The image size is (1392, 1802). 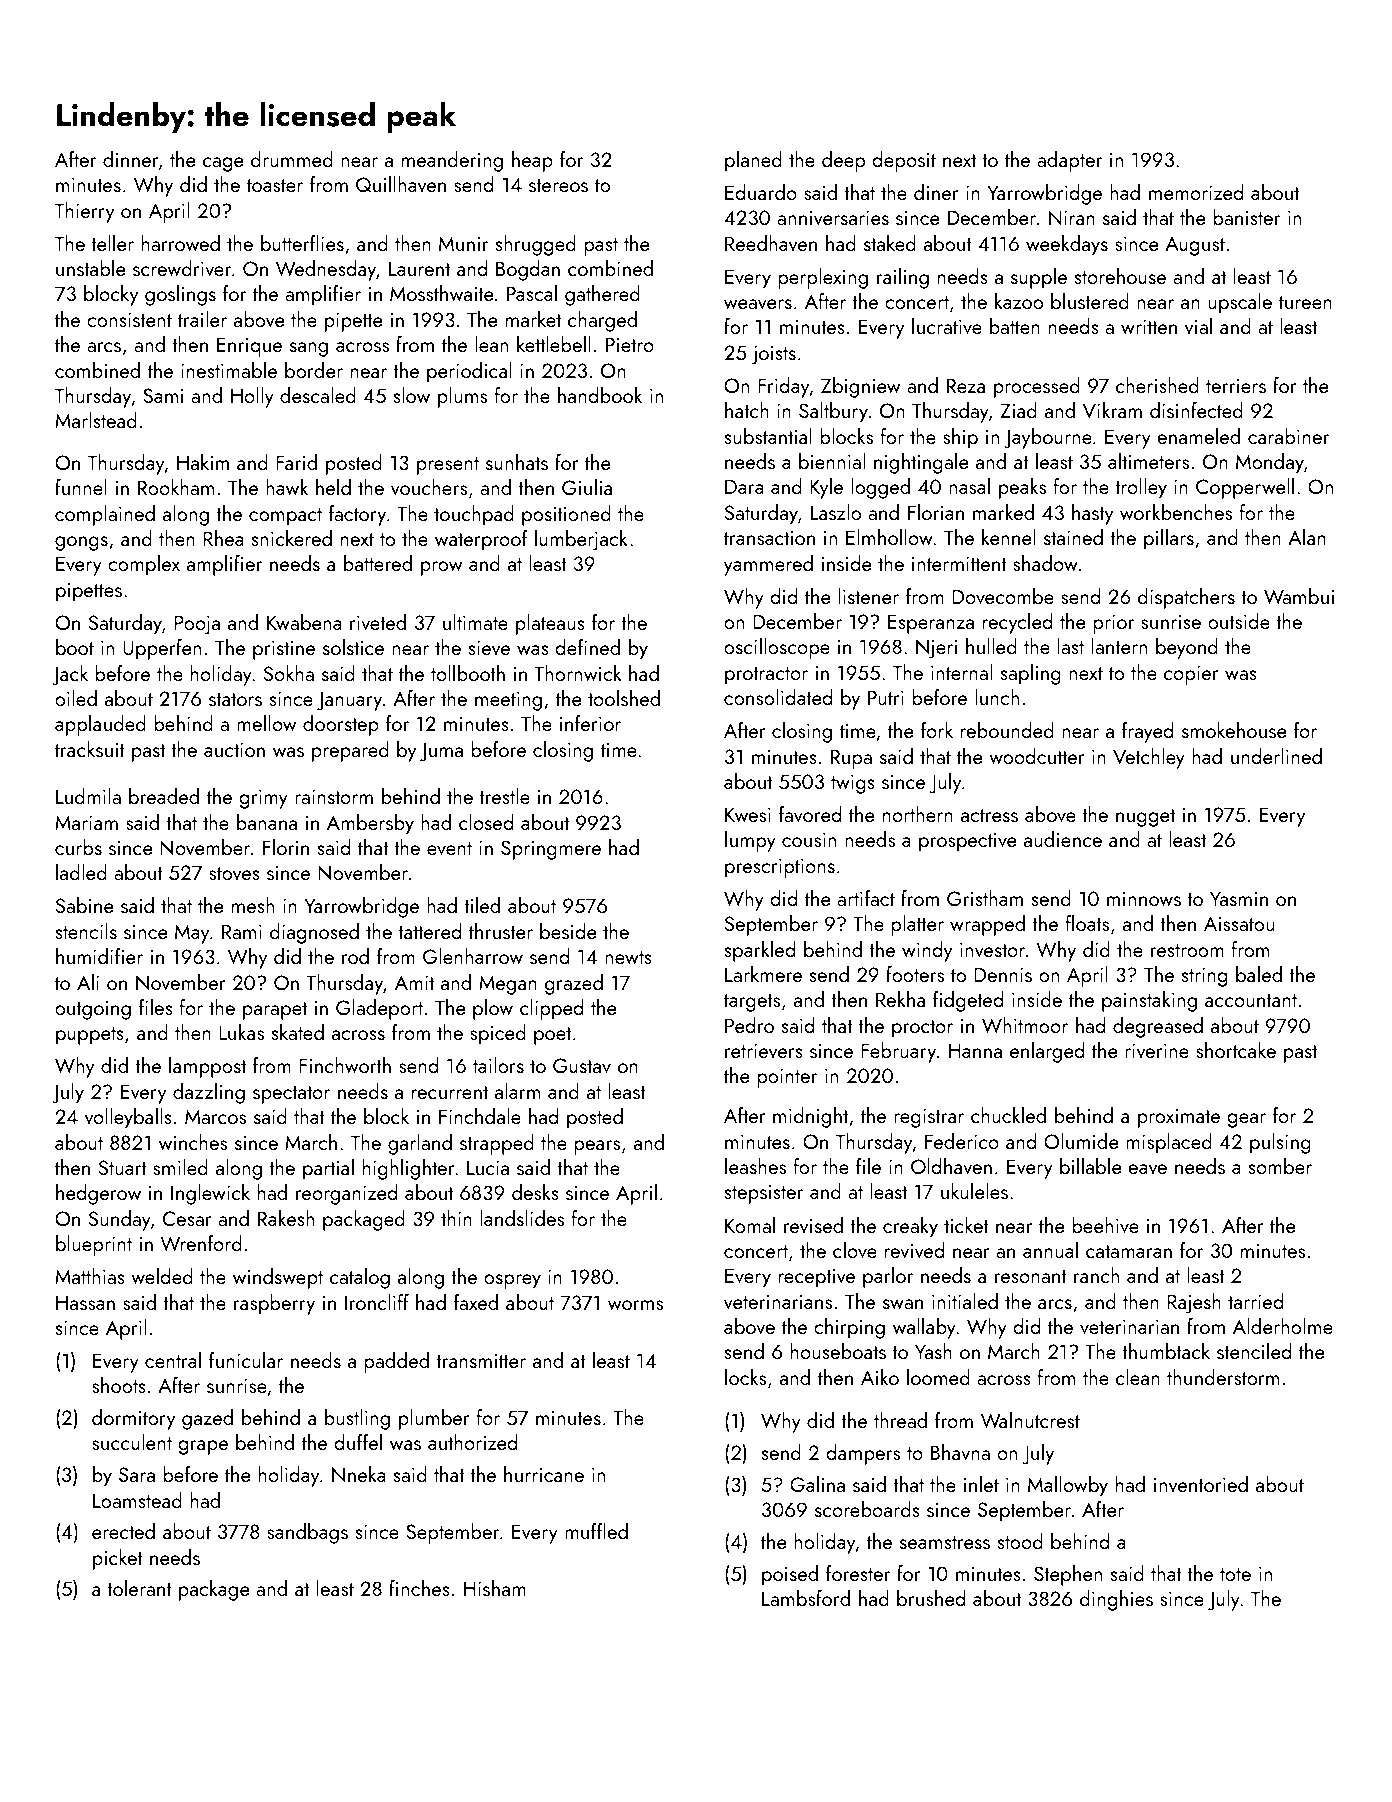 I want to click on gathered, so click(x=602, y=295).
